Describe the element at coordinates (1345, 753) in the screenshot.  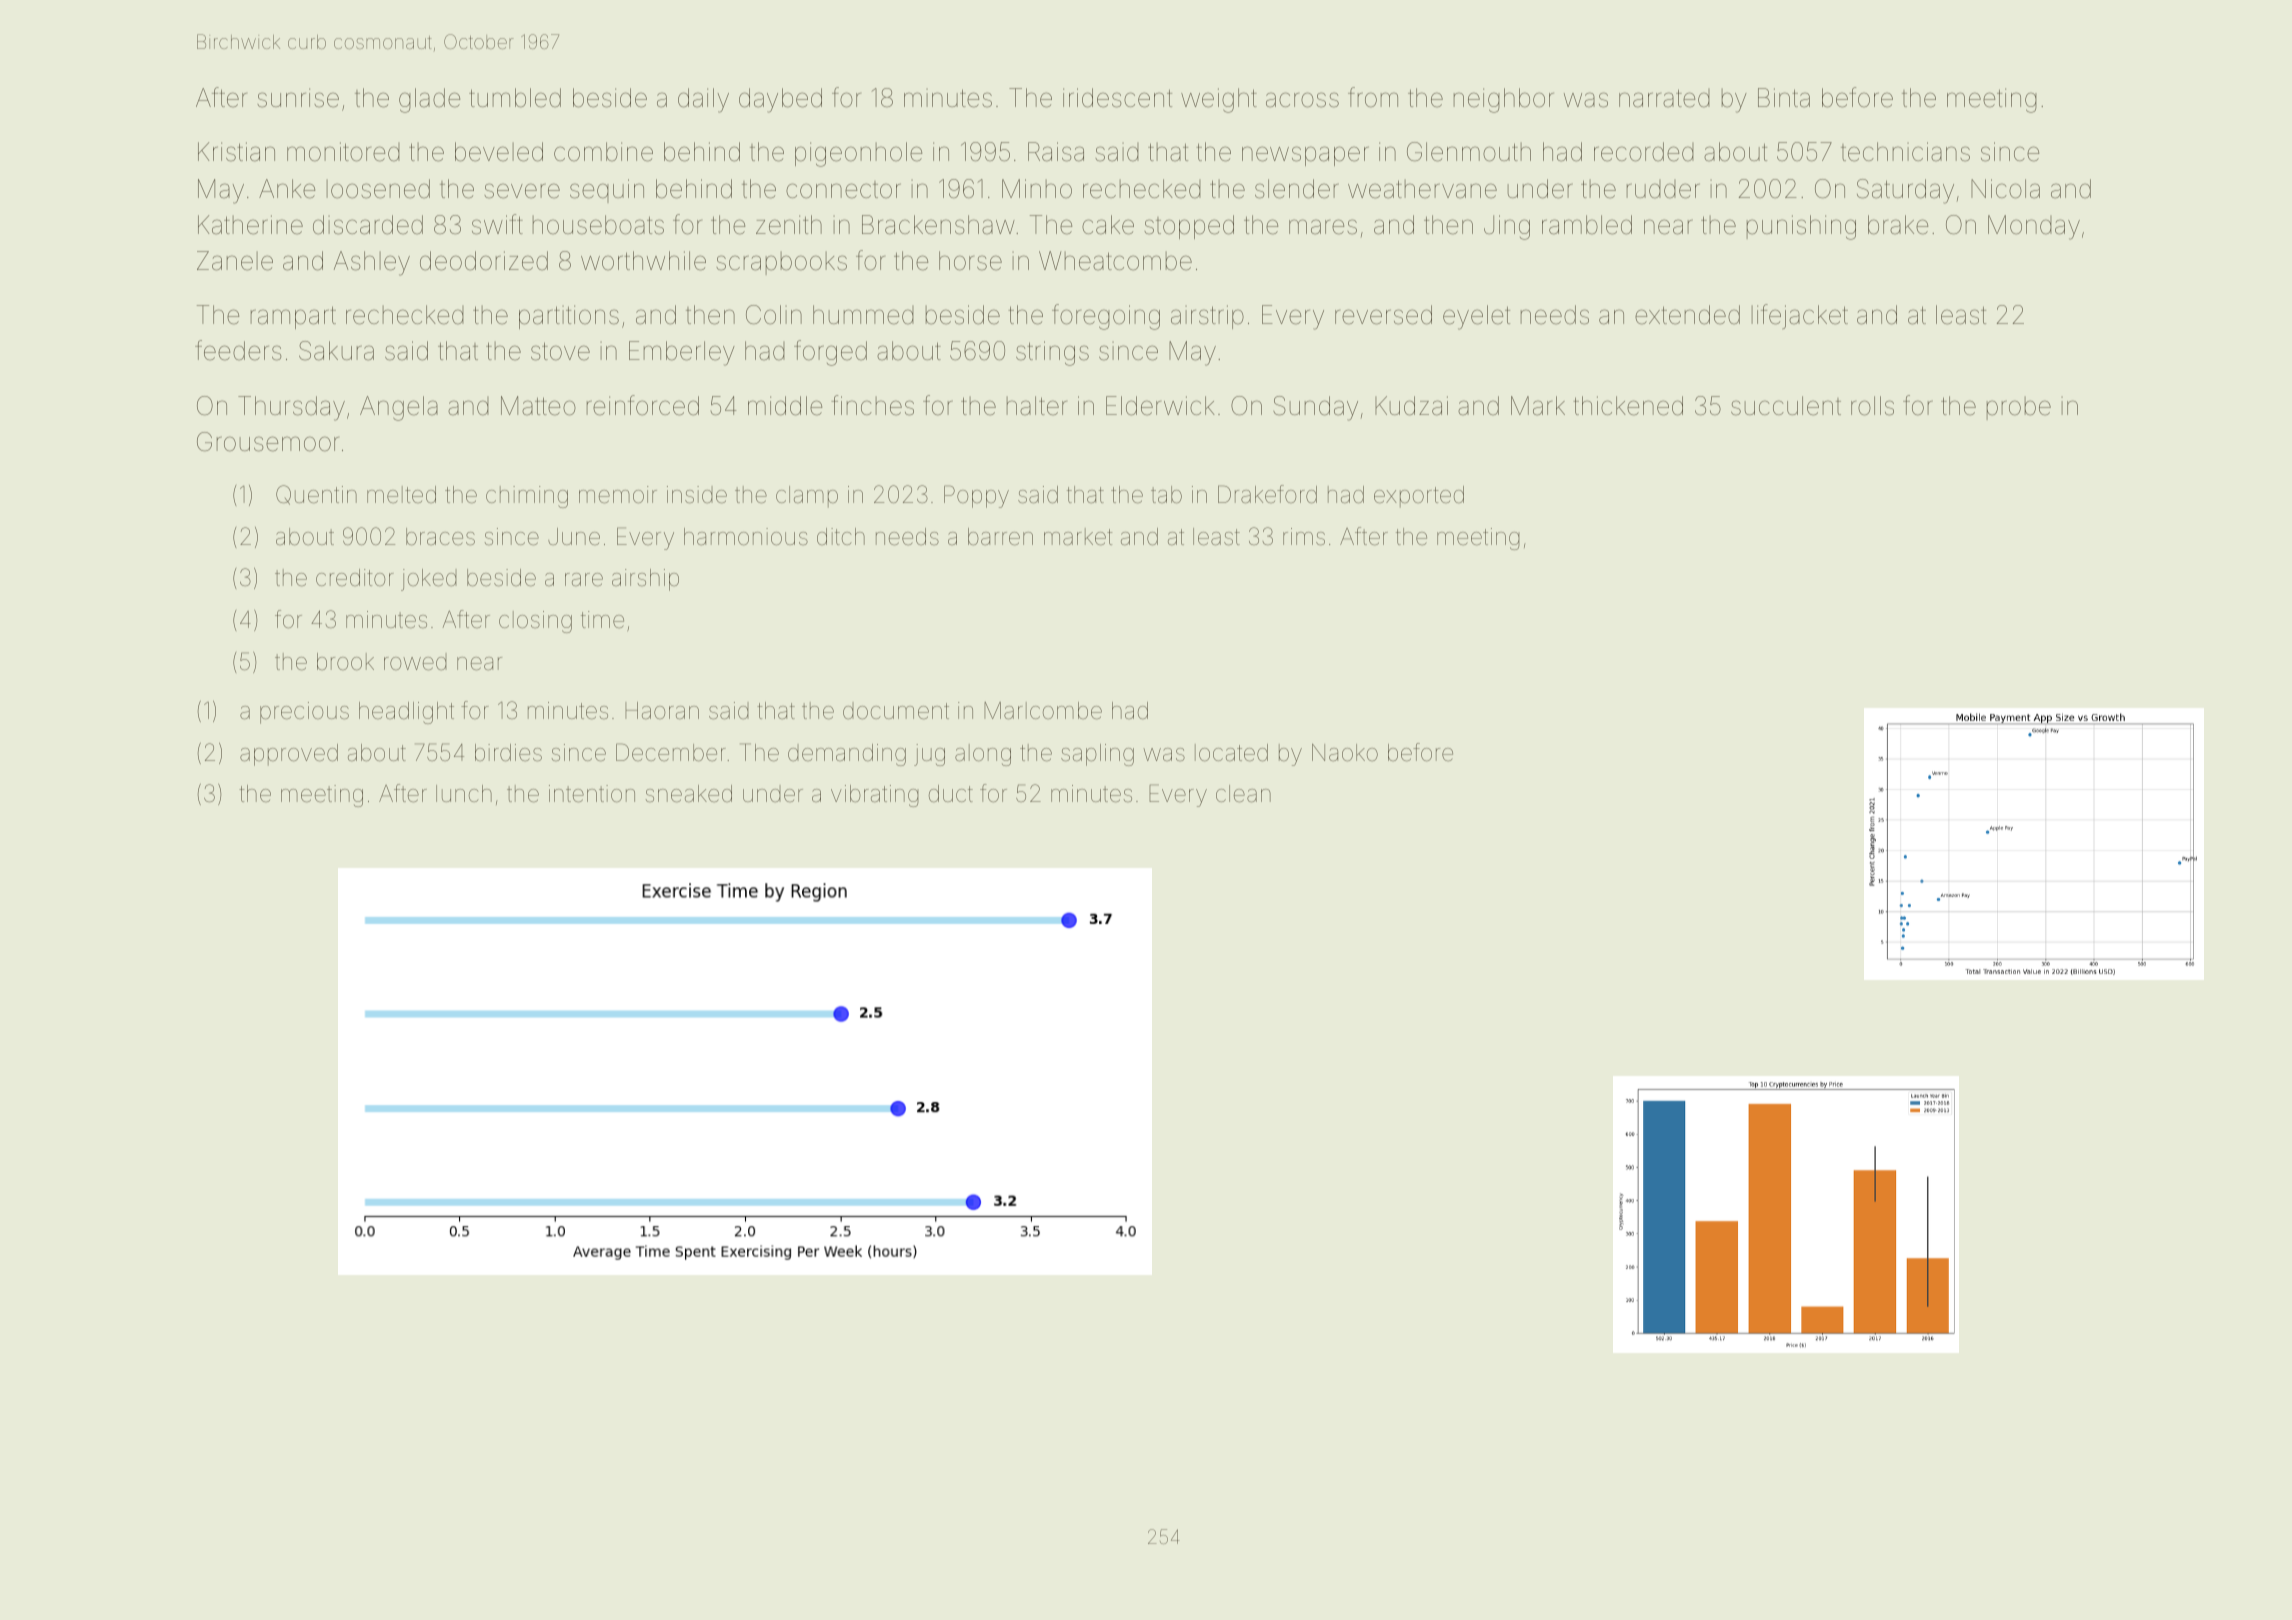
I see `Naoko` at that location.
